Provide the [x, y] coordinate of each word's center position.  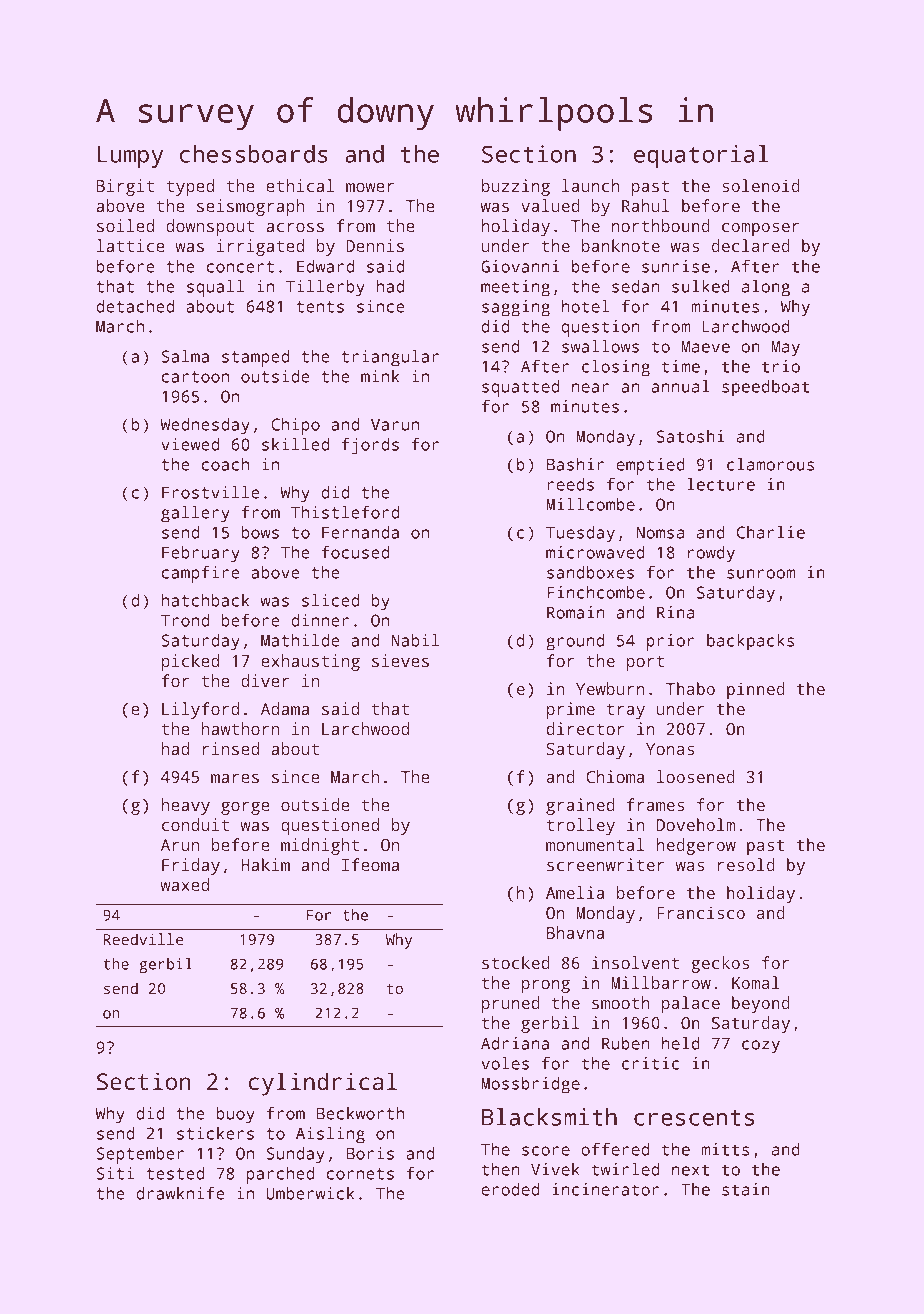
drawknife [180, 1193]
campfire [201, 574]
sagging [516, 308]
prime [571, 710]
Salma [185, 356]
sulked [701, 286]
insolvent [635, 962]
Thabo [690, 688]
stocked [516, 962]
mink [380, 376]
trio [781, 366]
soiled [125, 225]
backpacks [750, 642]
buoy [236, 1115]
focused [355, 552]
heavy [186, 806]
